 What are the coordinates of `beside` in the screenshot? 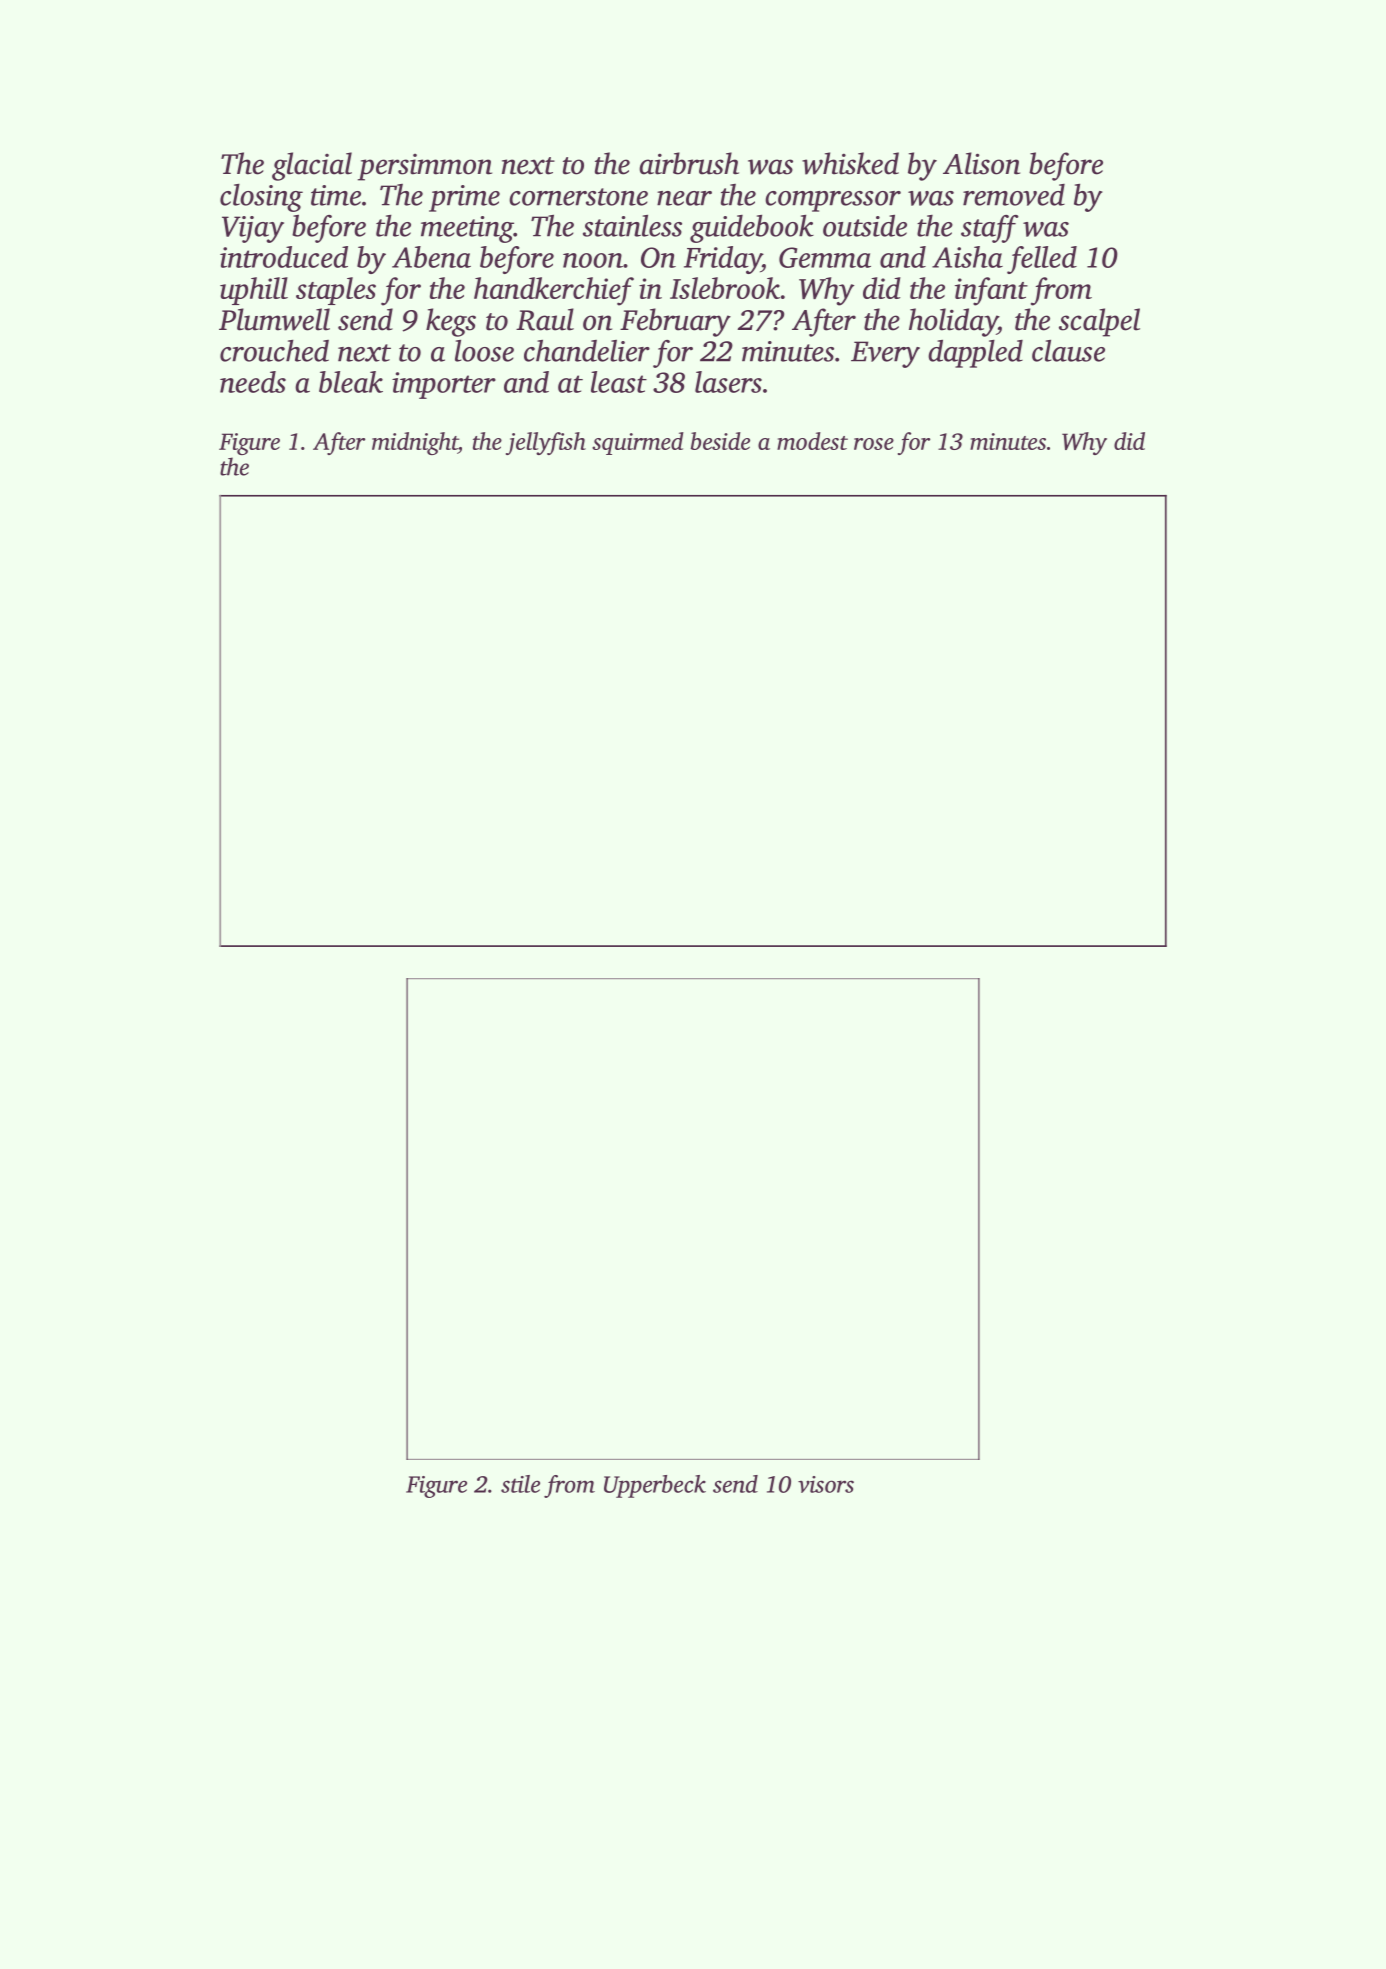 It's located at (720, 441).
